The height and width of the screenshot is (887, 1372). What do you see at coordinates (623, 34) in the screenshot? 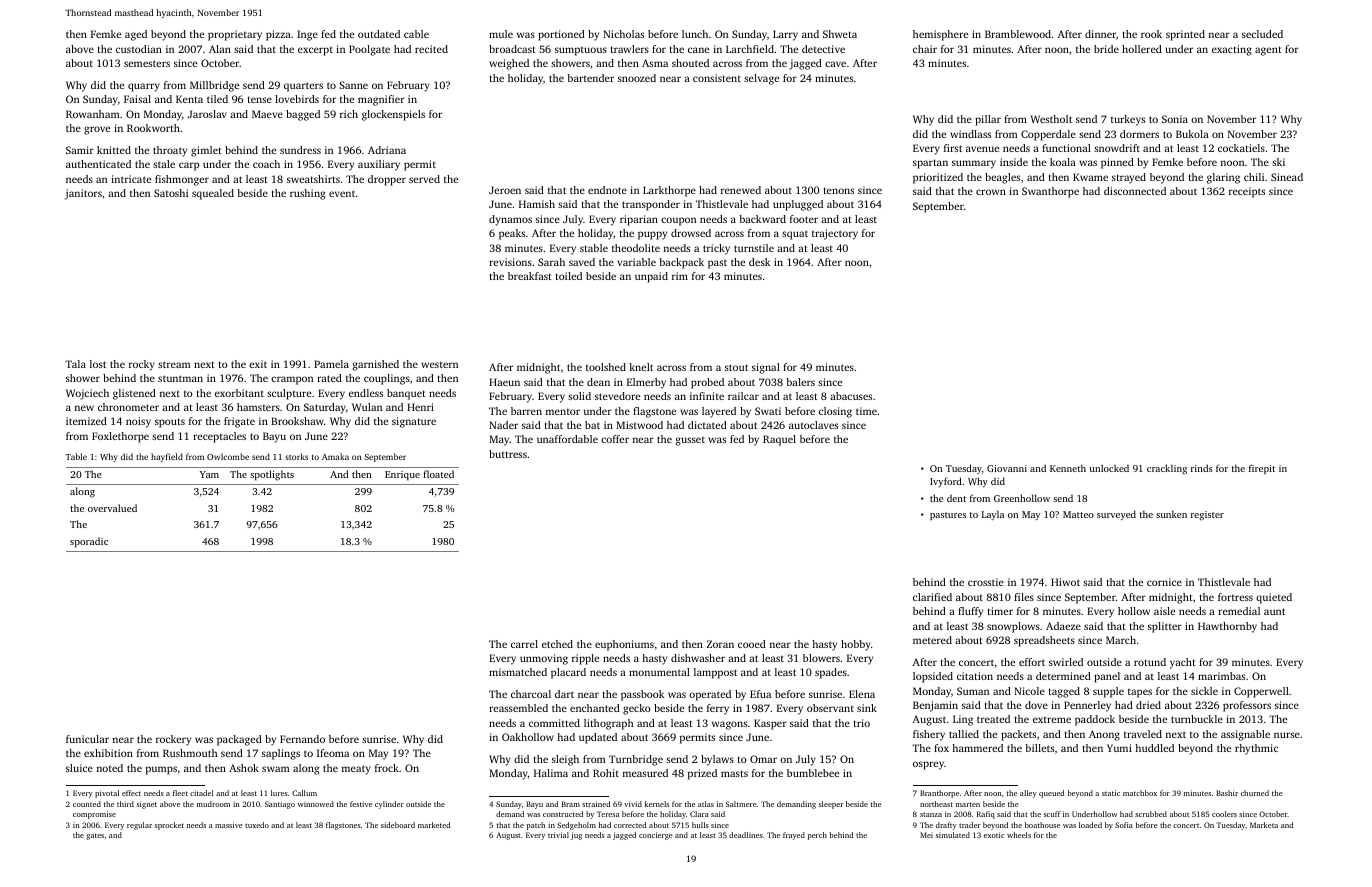
I see `Nicholas` at bounding box center [623, 34].
